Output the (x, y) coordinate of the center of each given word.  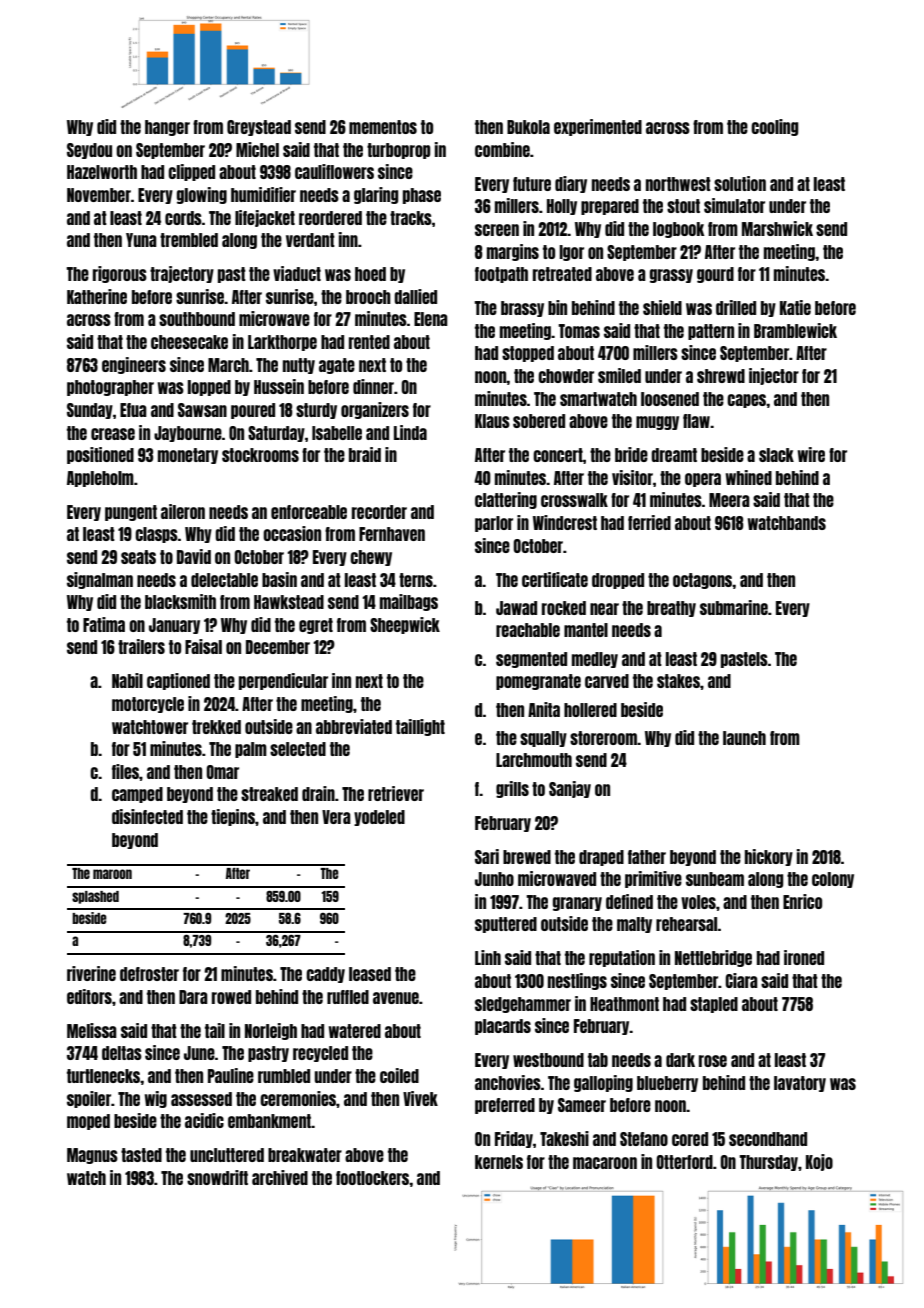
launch (744, 738)
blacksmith (180, 601)
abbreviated (354, 726)
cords (183, 218)
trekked (216, 727)
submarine (734, 607)
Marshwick (777, 228)
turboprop (399, 151)
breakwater (305, 1155)
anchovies (508, 1082)
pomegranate (538, 682)
